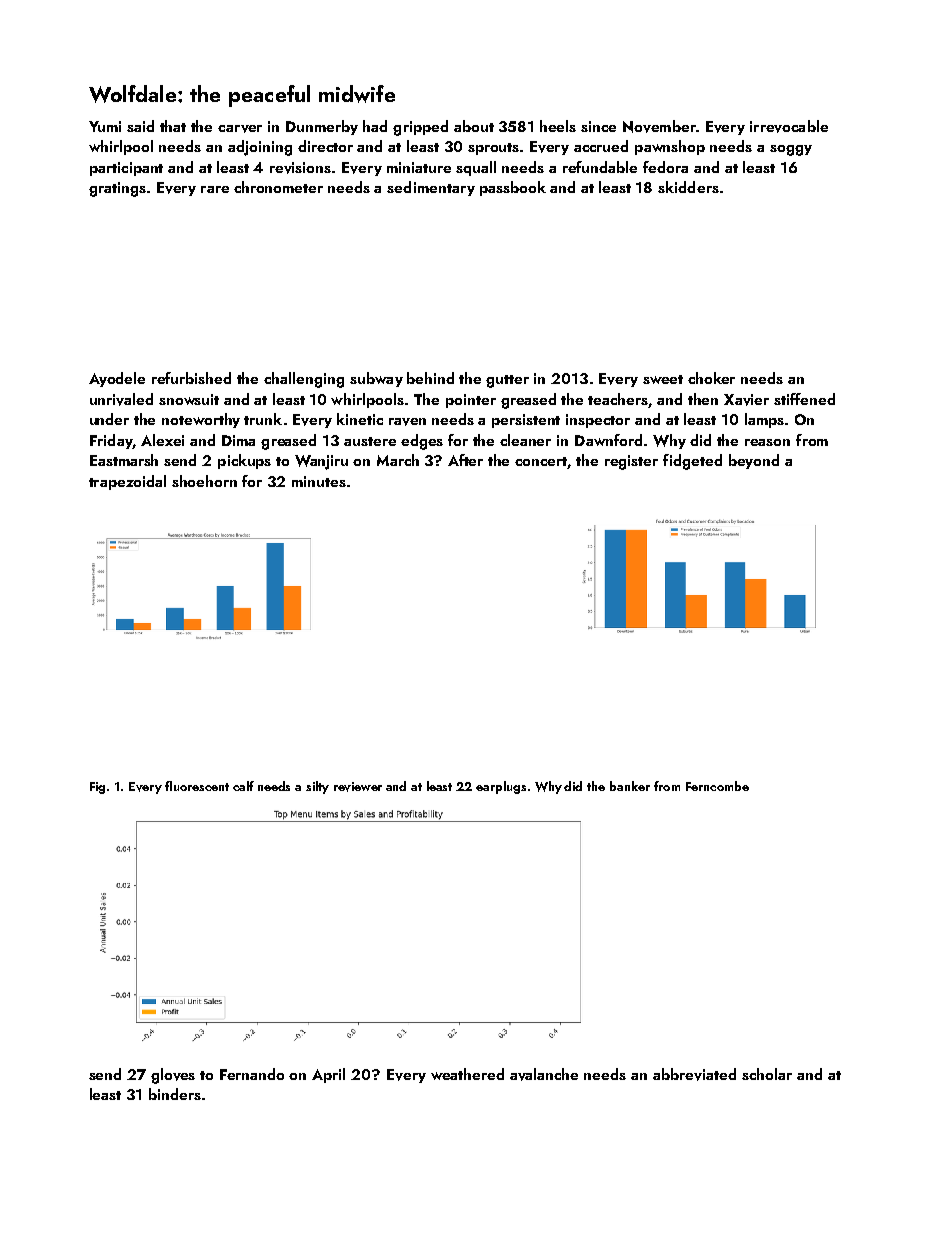  Describe the element at coordinates (688, 187) in the page. I see `skidders` at that location.
